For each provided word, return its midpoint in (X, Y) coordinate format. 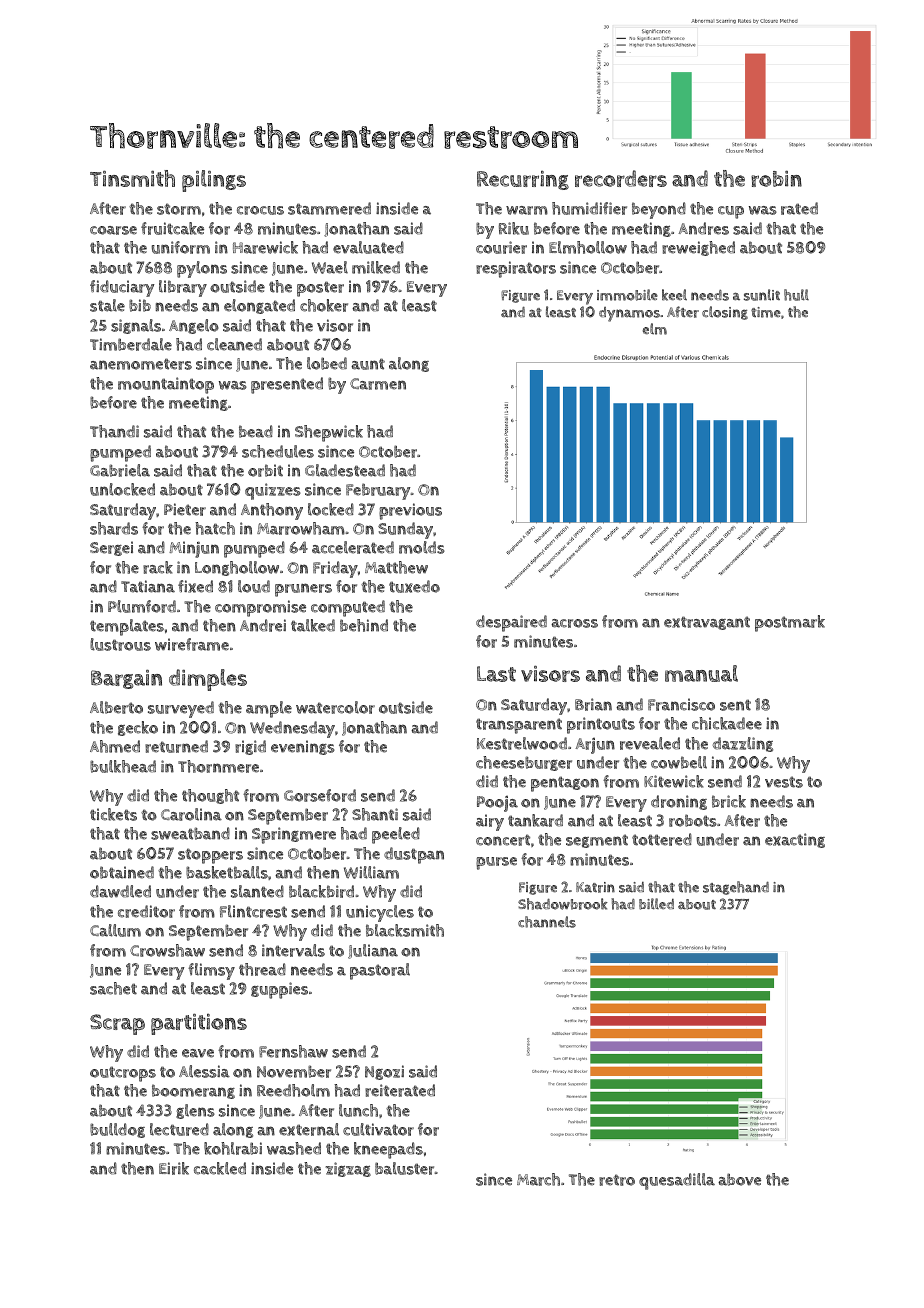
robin (776, 178)
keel (674, 295)
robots (693, 820)
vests (784, 782)
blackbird (321, 891)
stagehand (736, 888)
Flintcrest (253, 911)
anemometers (141, 364)
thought (210, 796)
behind (364, 625)
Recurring (523, 180)
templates (127, 627)
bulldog (117, 1130)
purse (496, 863)
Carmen (378, 384)
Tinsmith (132, 178)
